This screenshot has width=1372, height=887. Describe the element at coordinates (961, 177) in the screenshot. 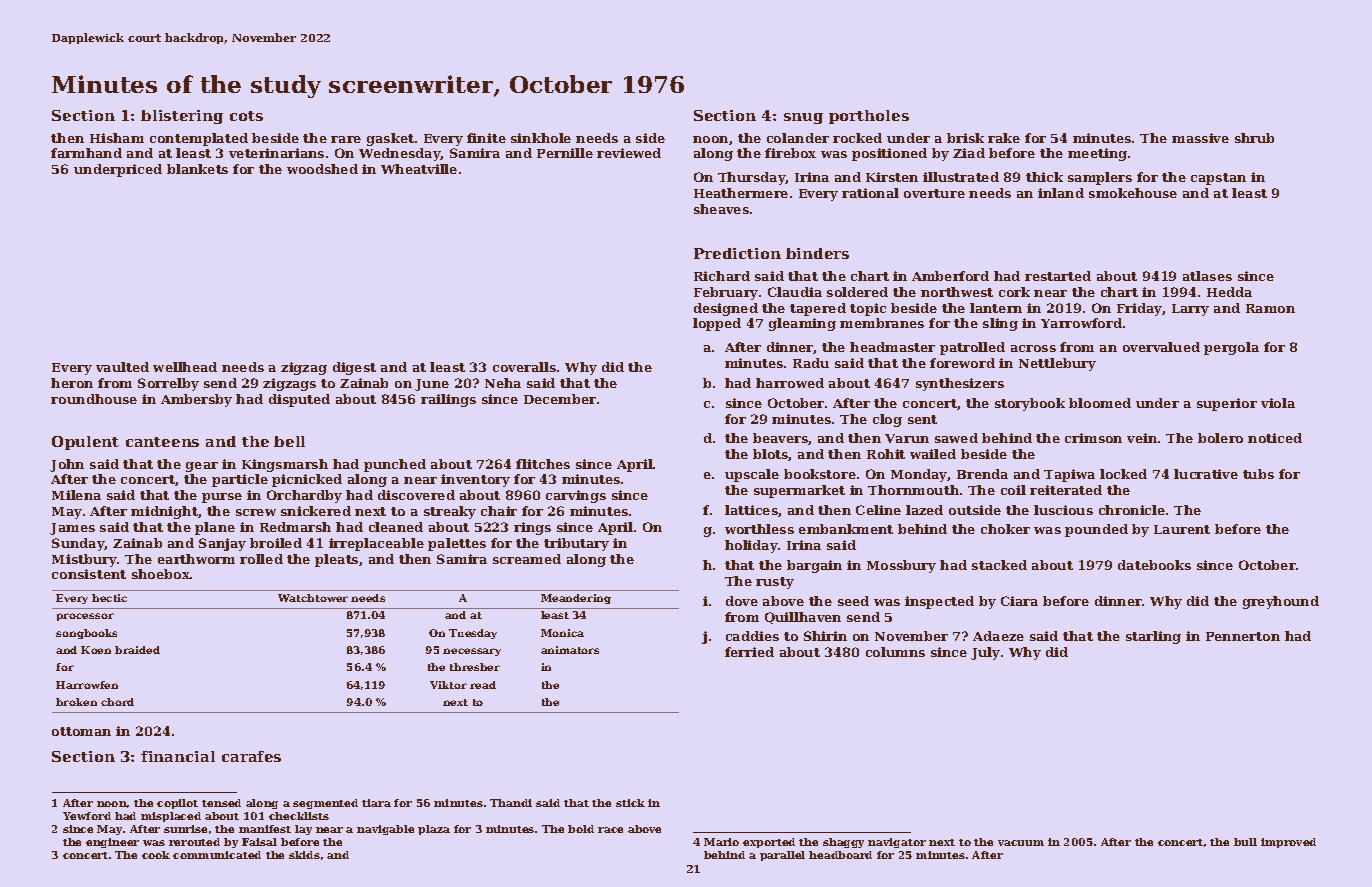

I see `illustrated` at that location.
